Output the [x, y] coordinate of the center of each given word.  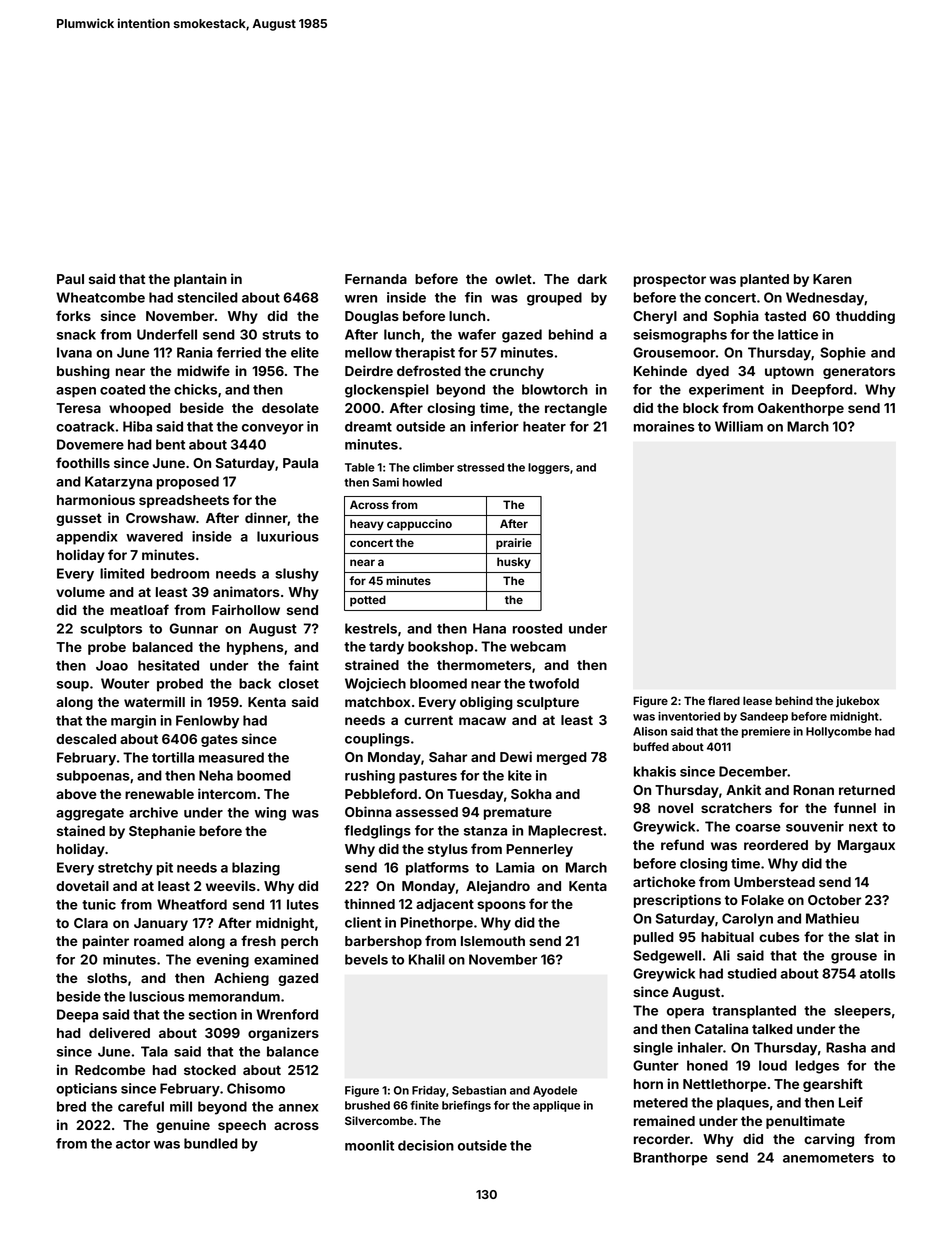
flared [724, 700]
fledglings [377, 832]
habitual [727, 936]
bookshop [440, 648]
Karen [832, 279]
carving [829, 1140]
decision [426, 1145]
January [161, 924]
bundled [211, 1143]
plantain [200, 280]
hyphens [255, 648]
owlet [513, 279]
